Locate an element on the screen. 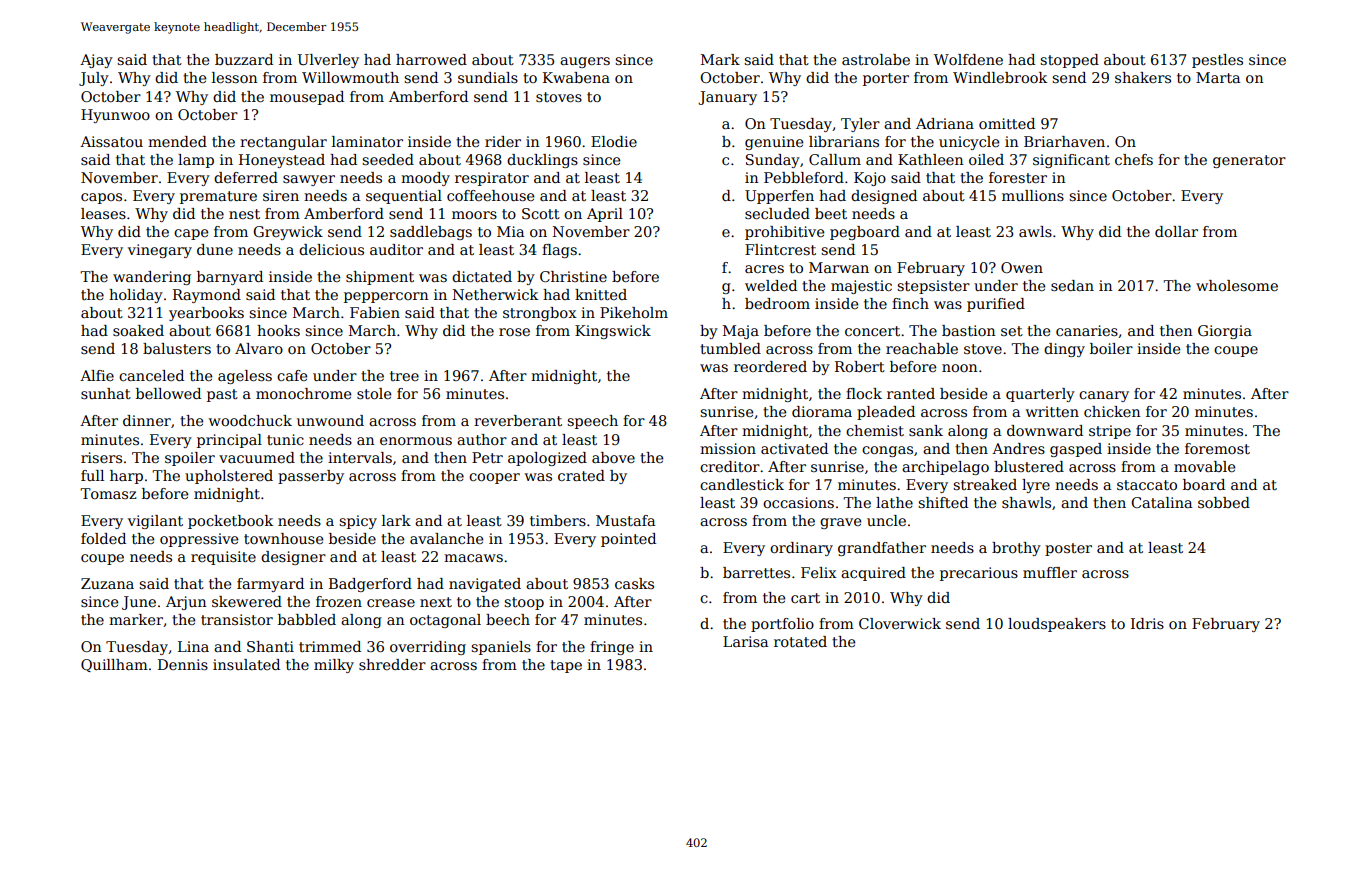 This screenshot has width=1372, height=887. milky is located at coordinates (334, 666).
